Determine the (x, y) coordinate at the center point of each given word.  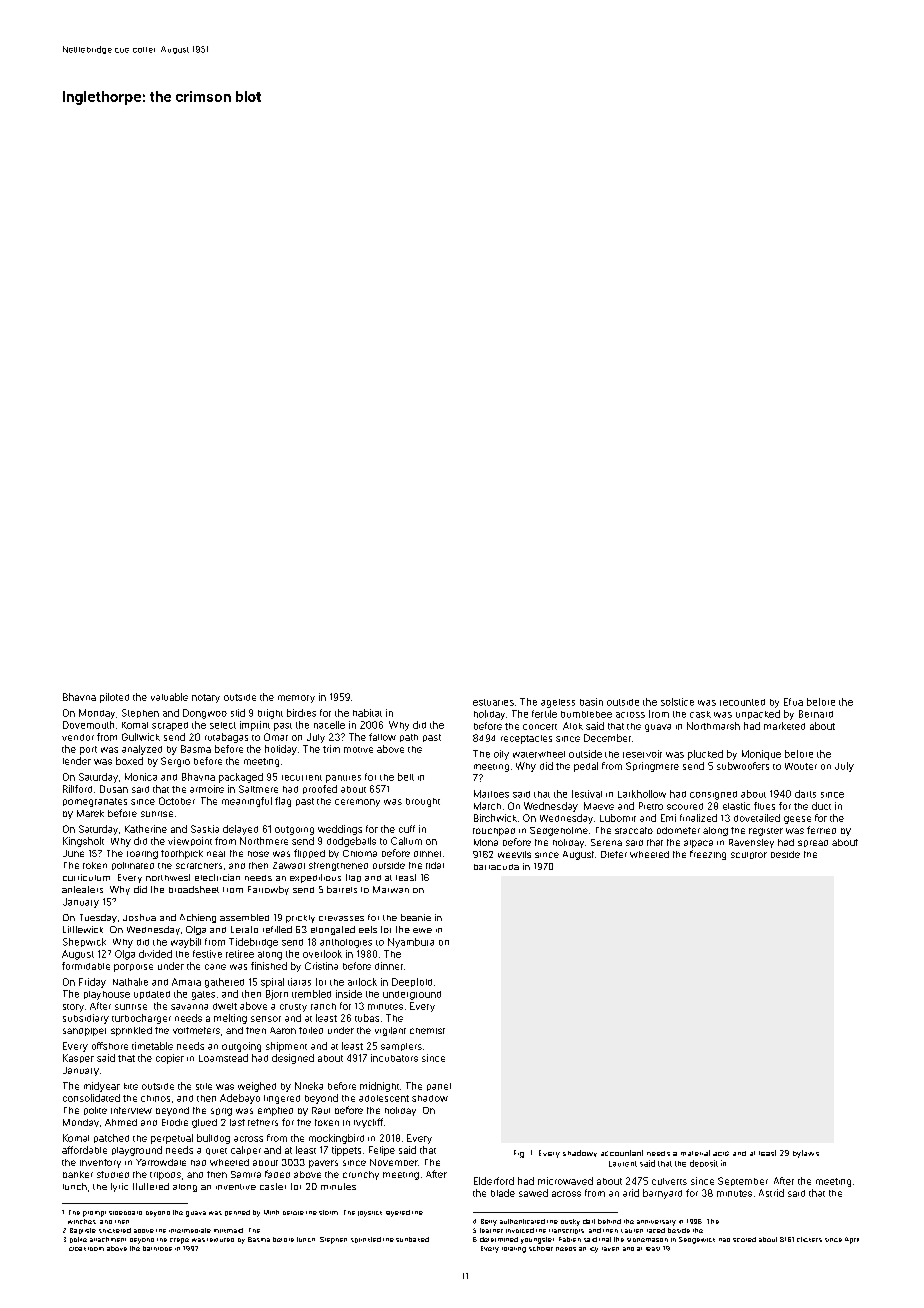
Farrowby (268, 890)
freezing (708, 855)
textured (220, 1240)
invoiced (520, 1230)
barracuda (496, 867)
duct (821, 806)
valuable (169, 697)
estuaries (493, 702)
